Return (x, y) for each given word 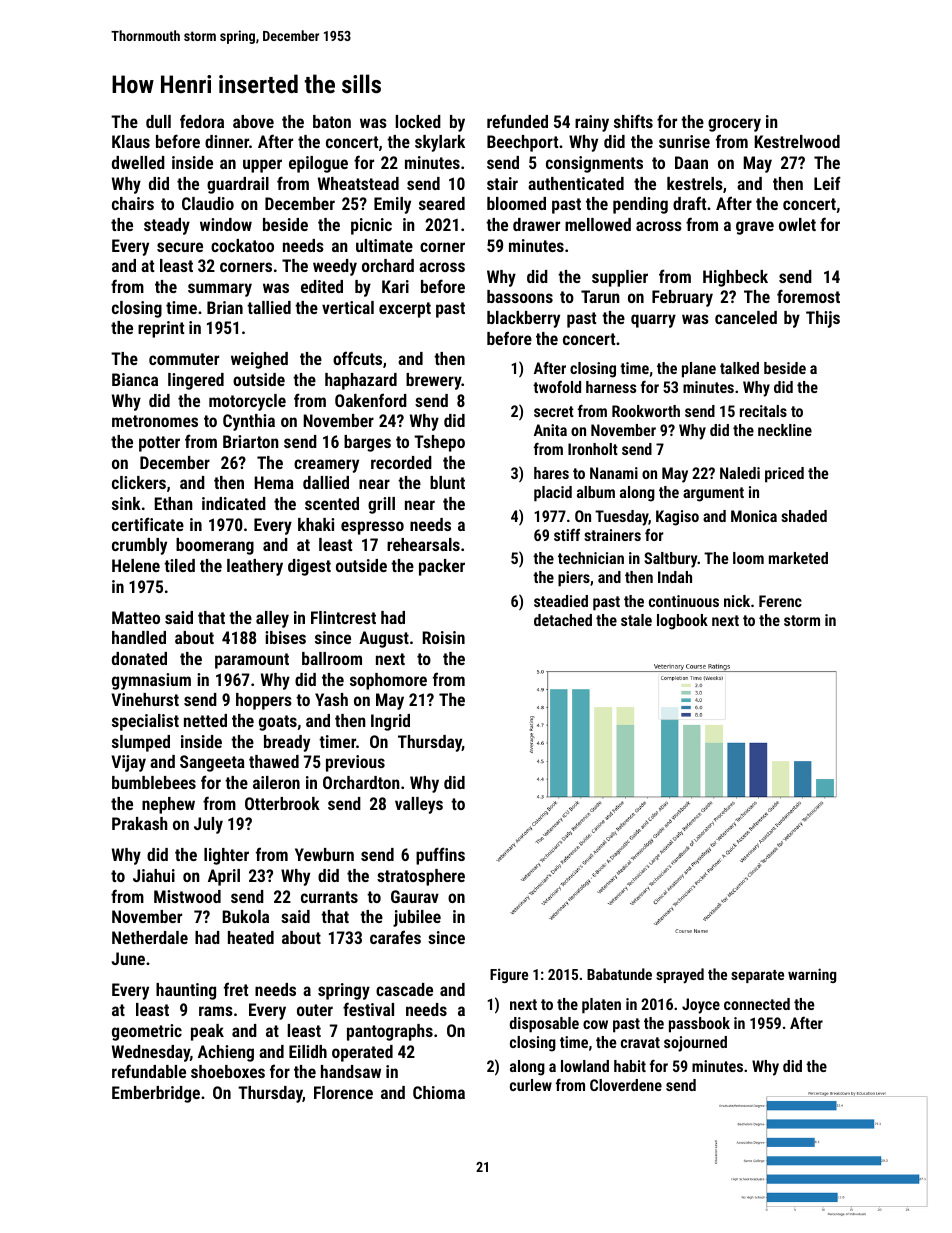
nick (737, 601)
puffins (440, 856)
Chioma (439, 1092)
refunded (517, 121)
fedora (202, 121)
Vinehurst (145, 699)
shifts (633, 121)
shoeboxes (228, 1071)
